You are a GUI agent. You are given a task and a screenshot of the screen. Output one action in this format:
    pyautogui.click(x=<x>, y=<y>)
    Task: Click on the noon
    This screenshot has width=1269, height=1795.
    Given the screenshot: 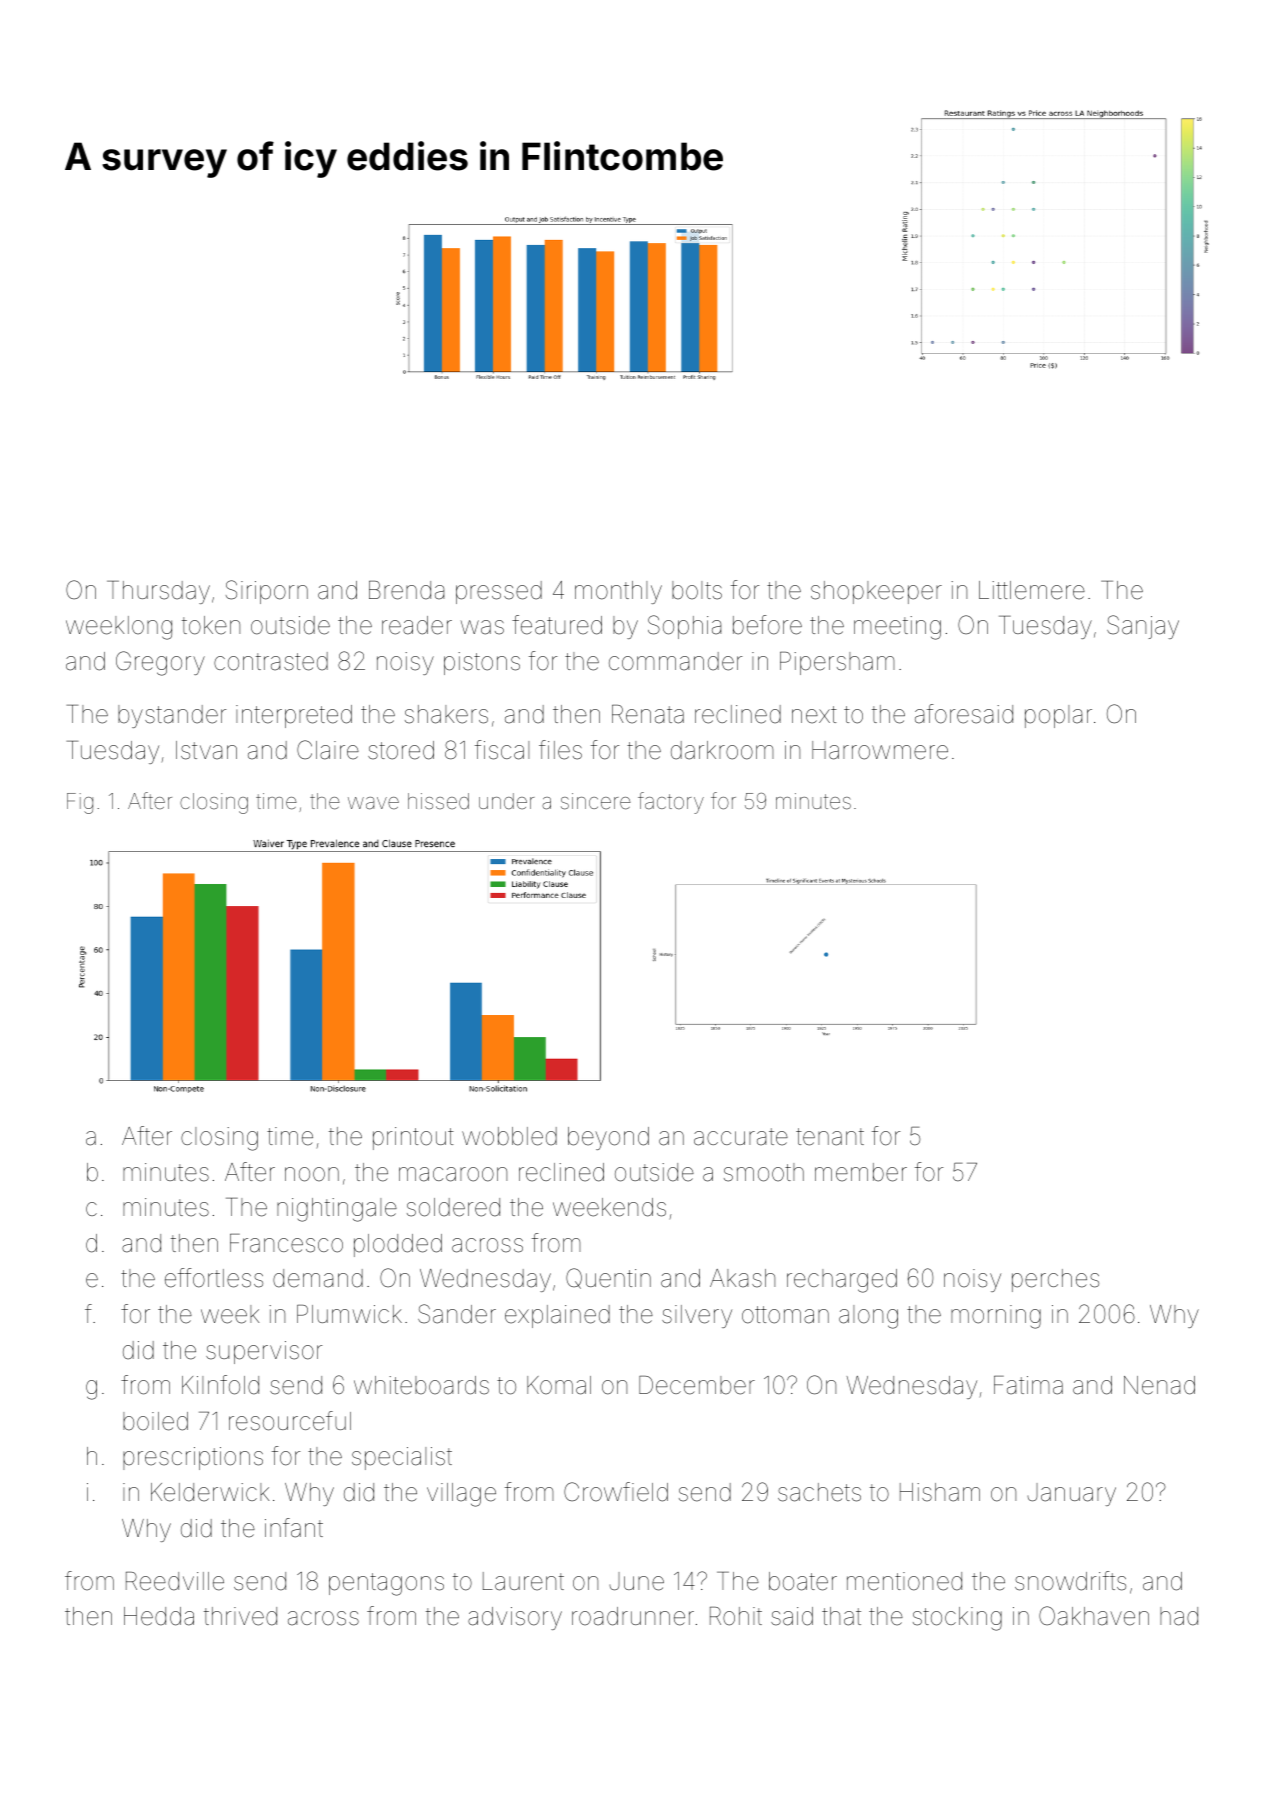 What is the action you would take?
    pyautogui.click(x=312, y=1174)
